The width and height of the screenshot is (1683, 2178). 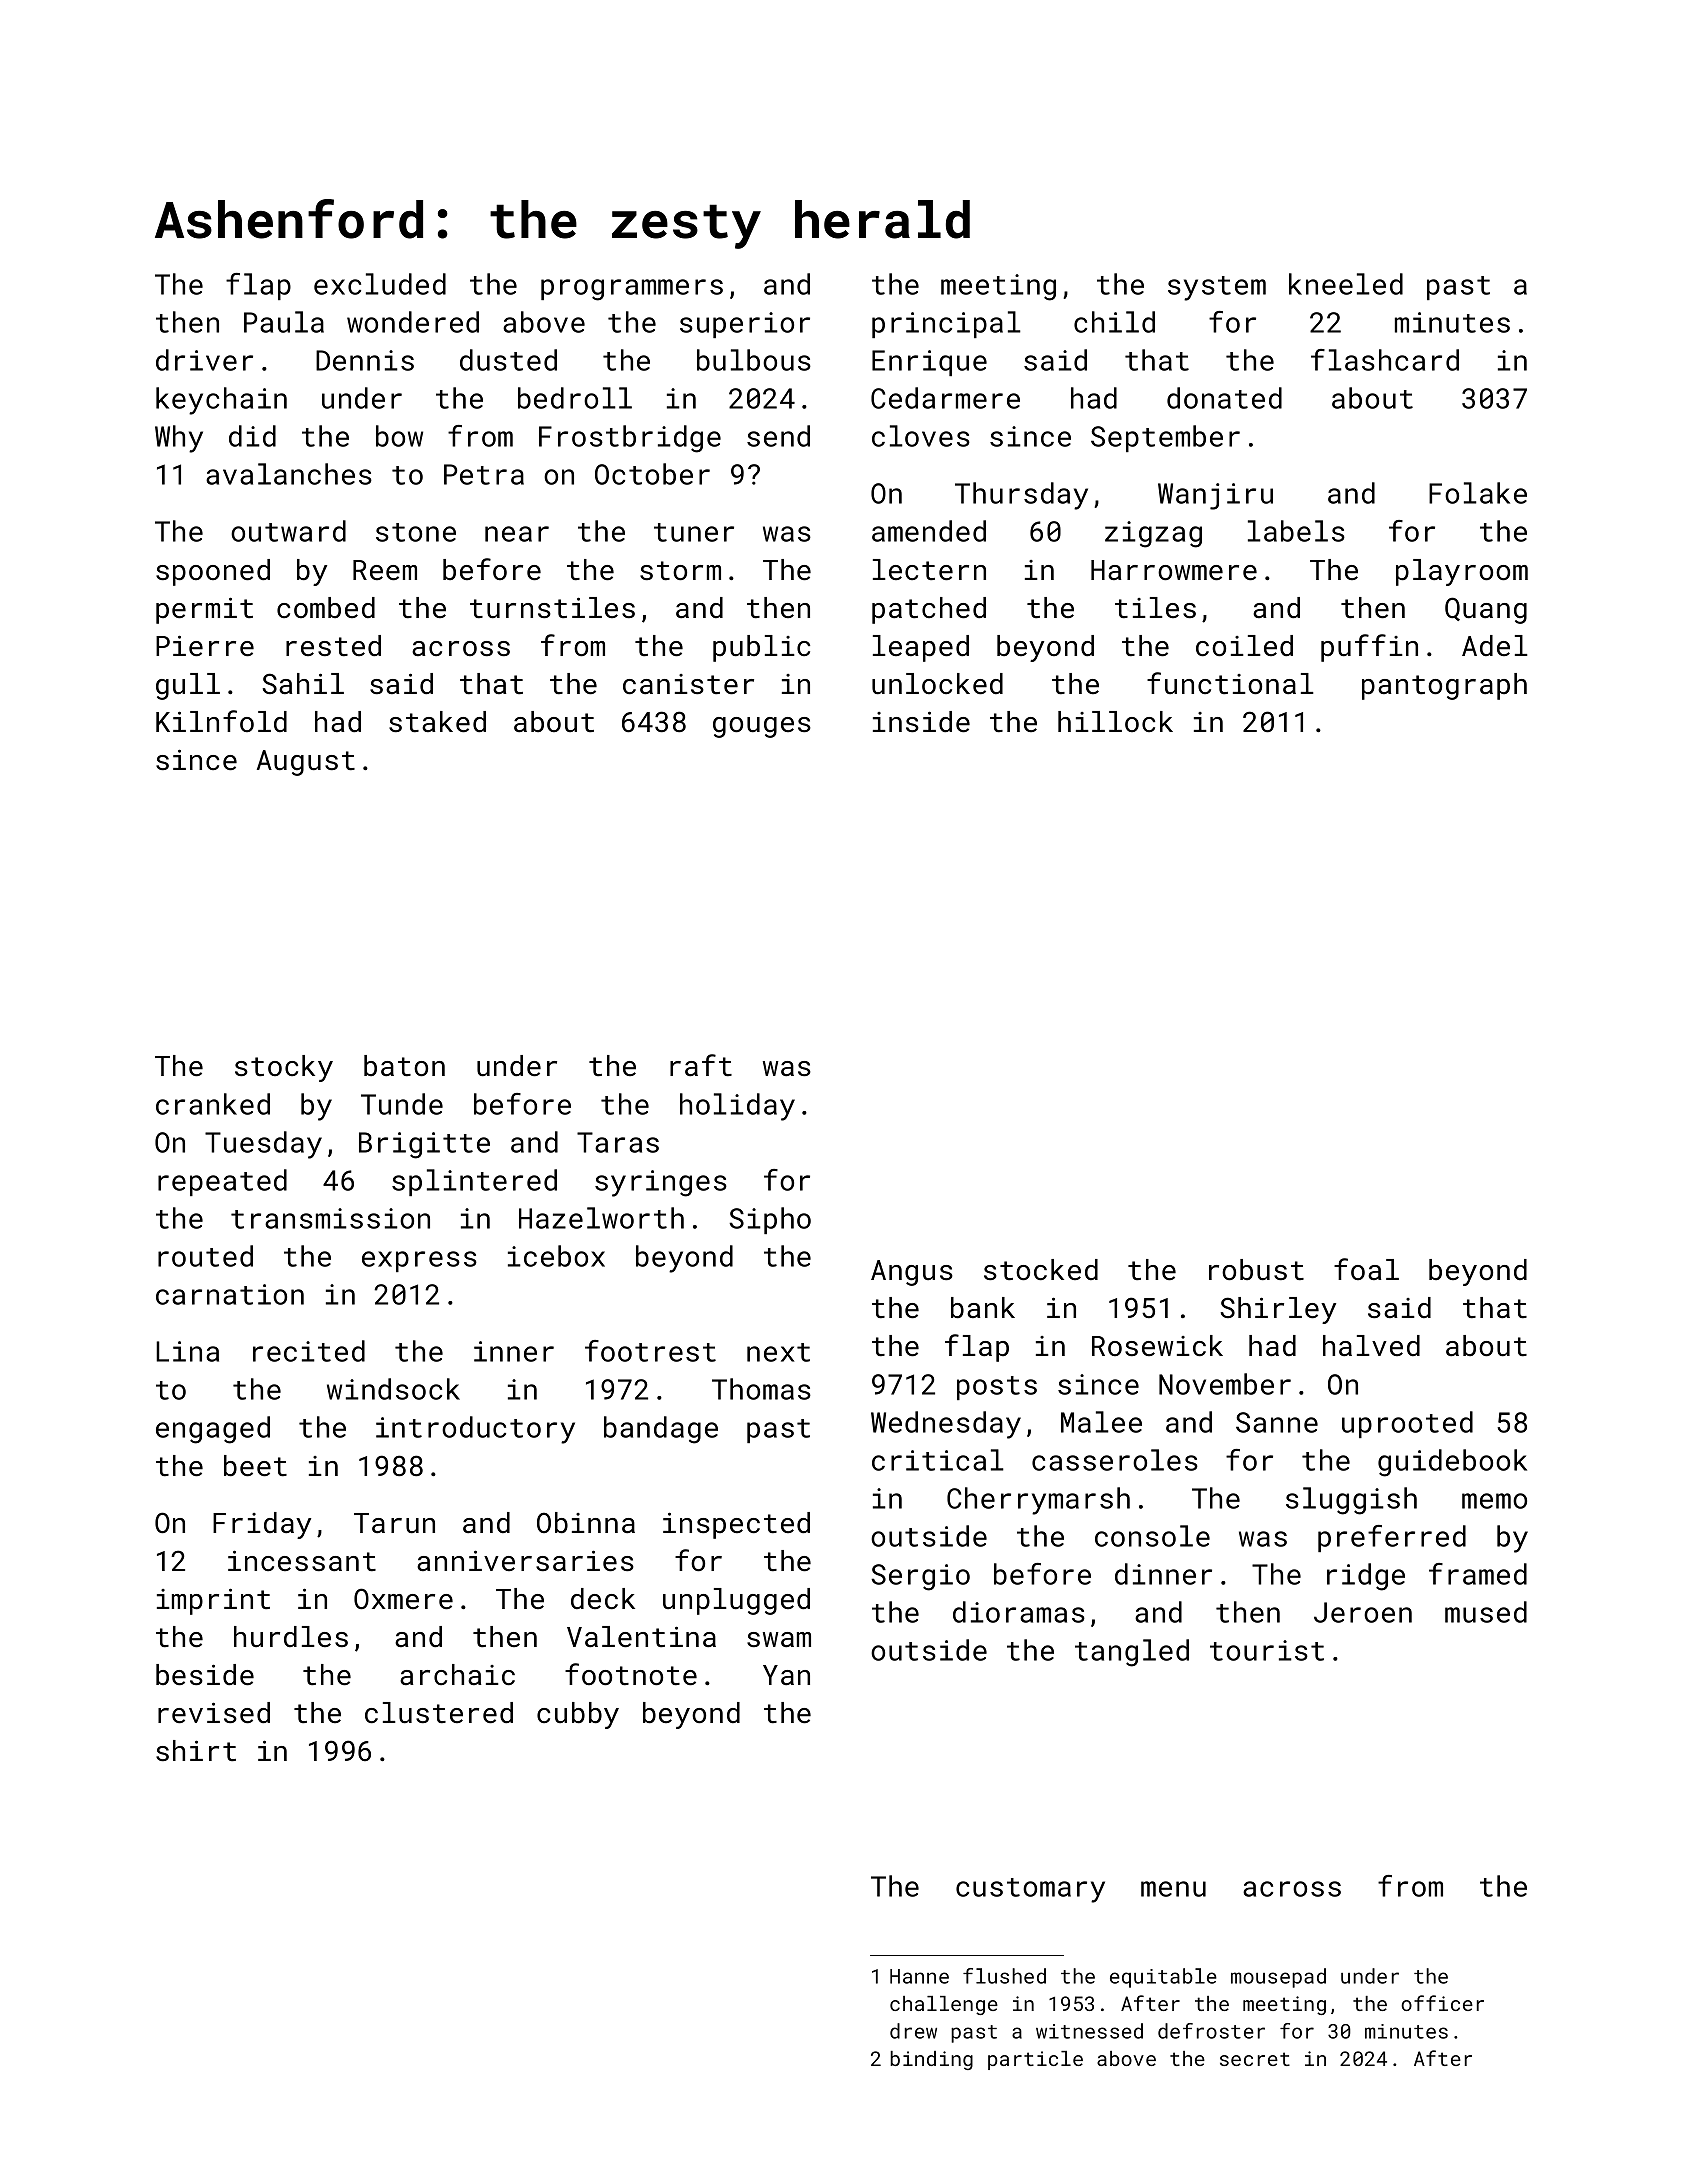 I want to click on mused, so click(x=1486, y=1612).
